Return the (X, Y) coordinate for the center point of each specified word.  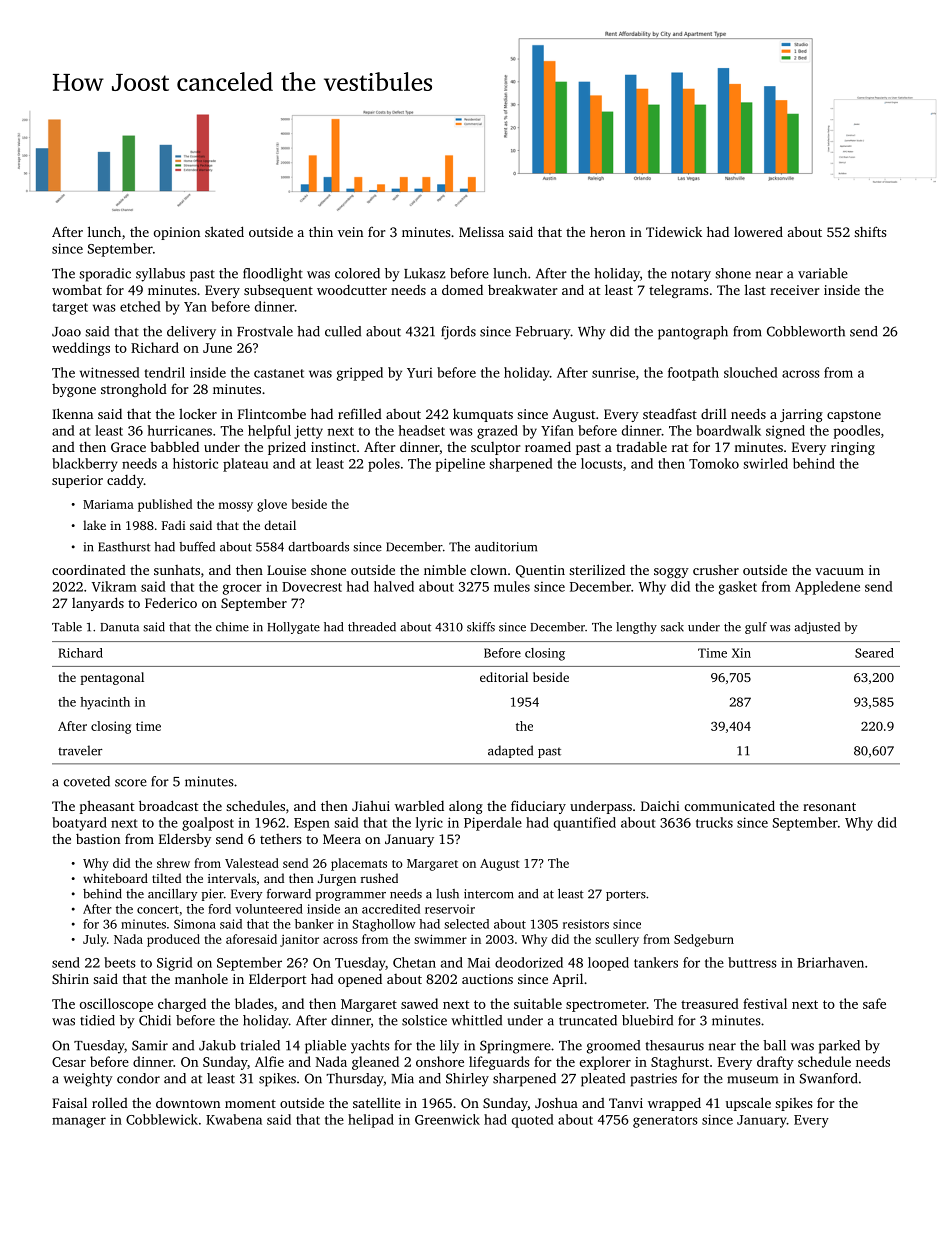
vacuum (839, 571)
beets (120, 962)
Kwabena (234, 1119)
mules (512, 586)
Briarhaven (830, 962)
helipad (371, 1121)
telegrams (678, 291)
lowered (758, 231)
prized (287, 448)
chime (232, 627)
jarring (801, 415)
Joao (66, 332)
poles (384, 465)
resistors (586, 924)
